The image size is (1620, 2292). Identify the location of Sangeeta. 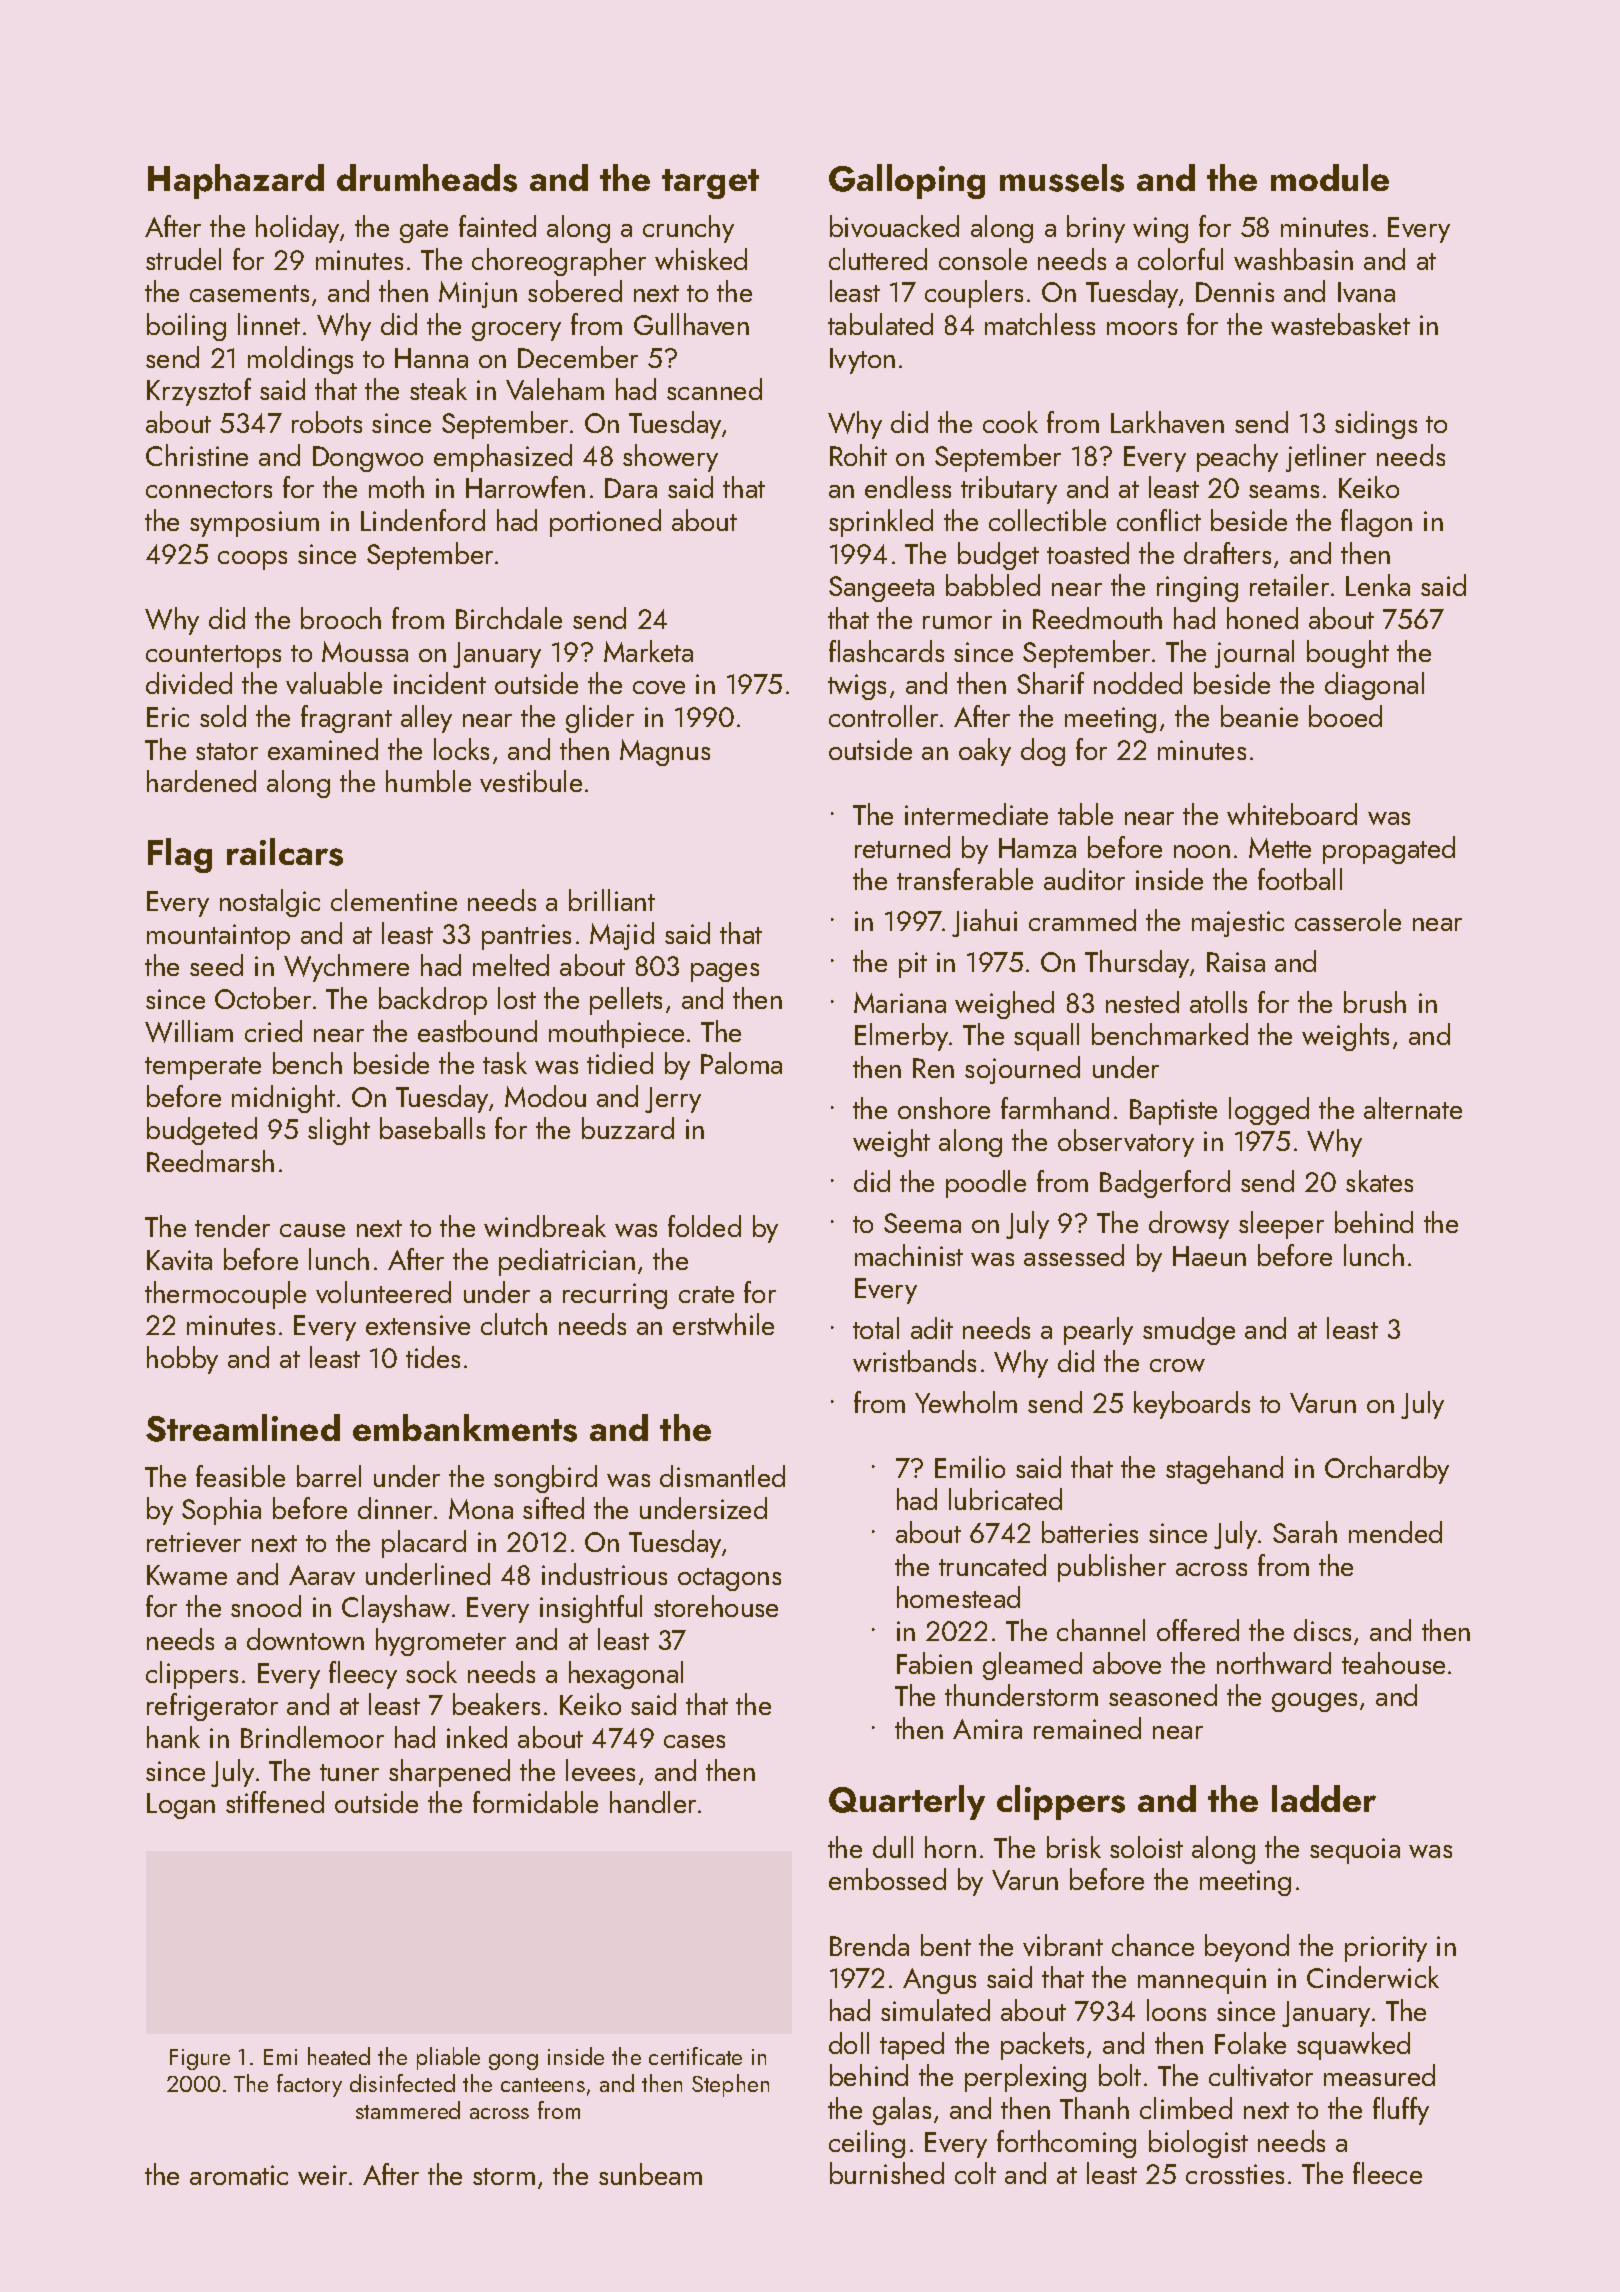
(881, 589).
